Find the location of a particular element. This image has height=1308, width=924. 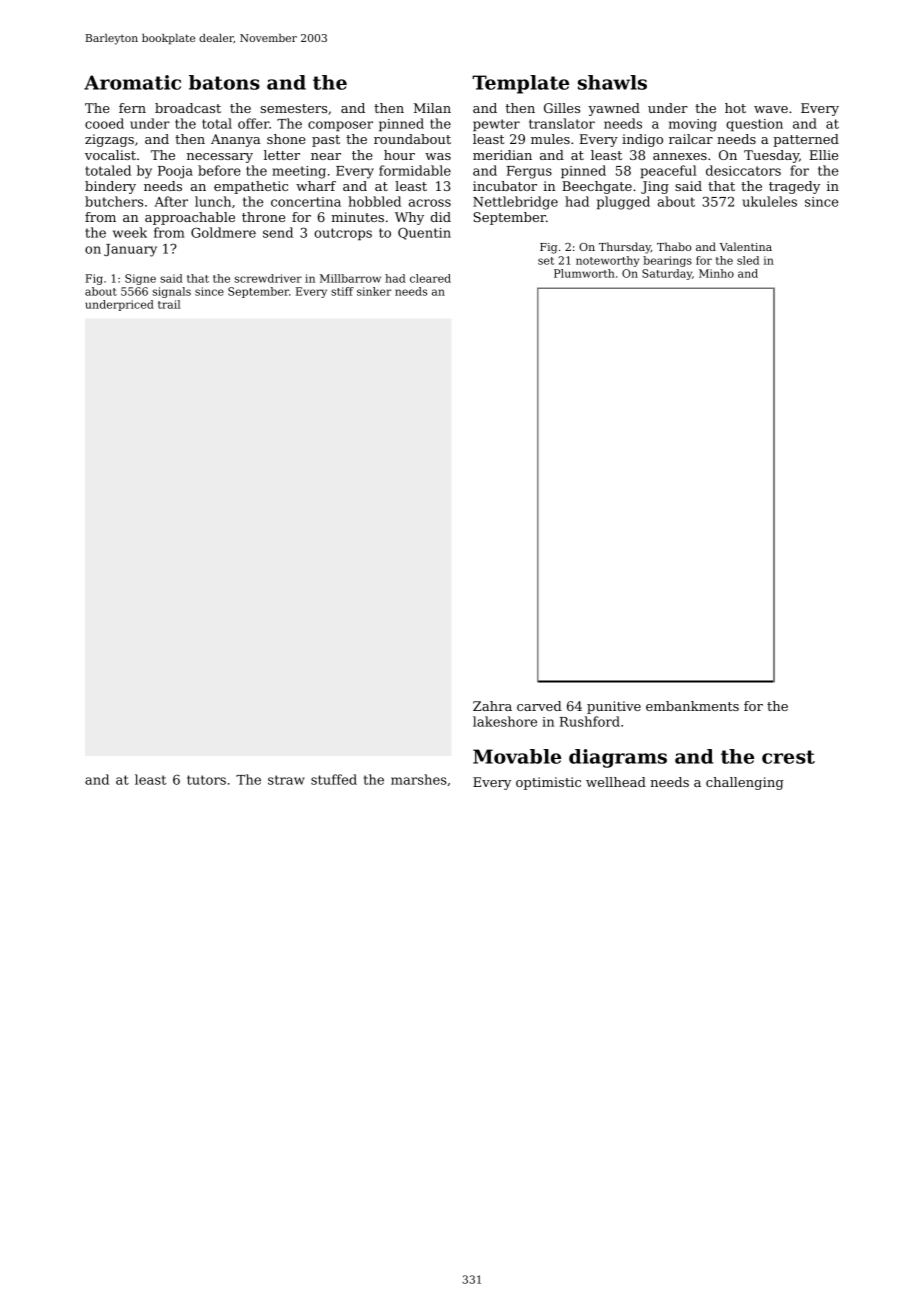

tutors is located at coordinates (206, 780).
